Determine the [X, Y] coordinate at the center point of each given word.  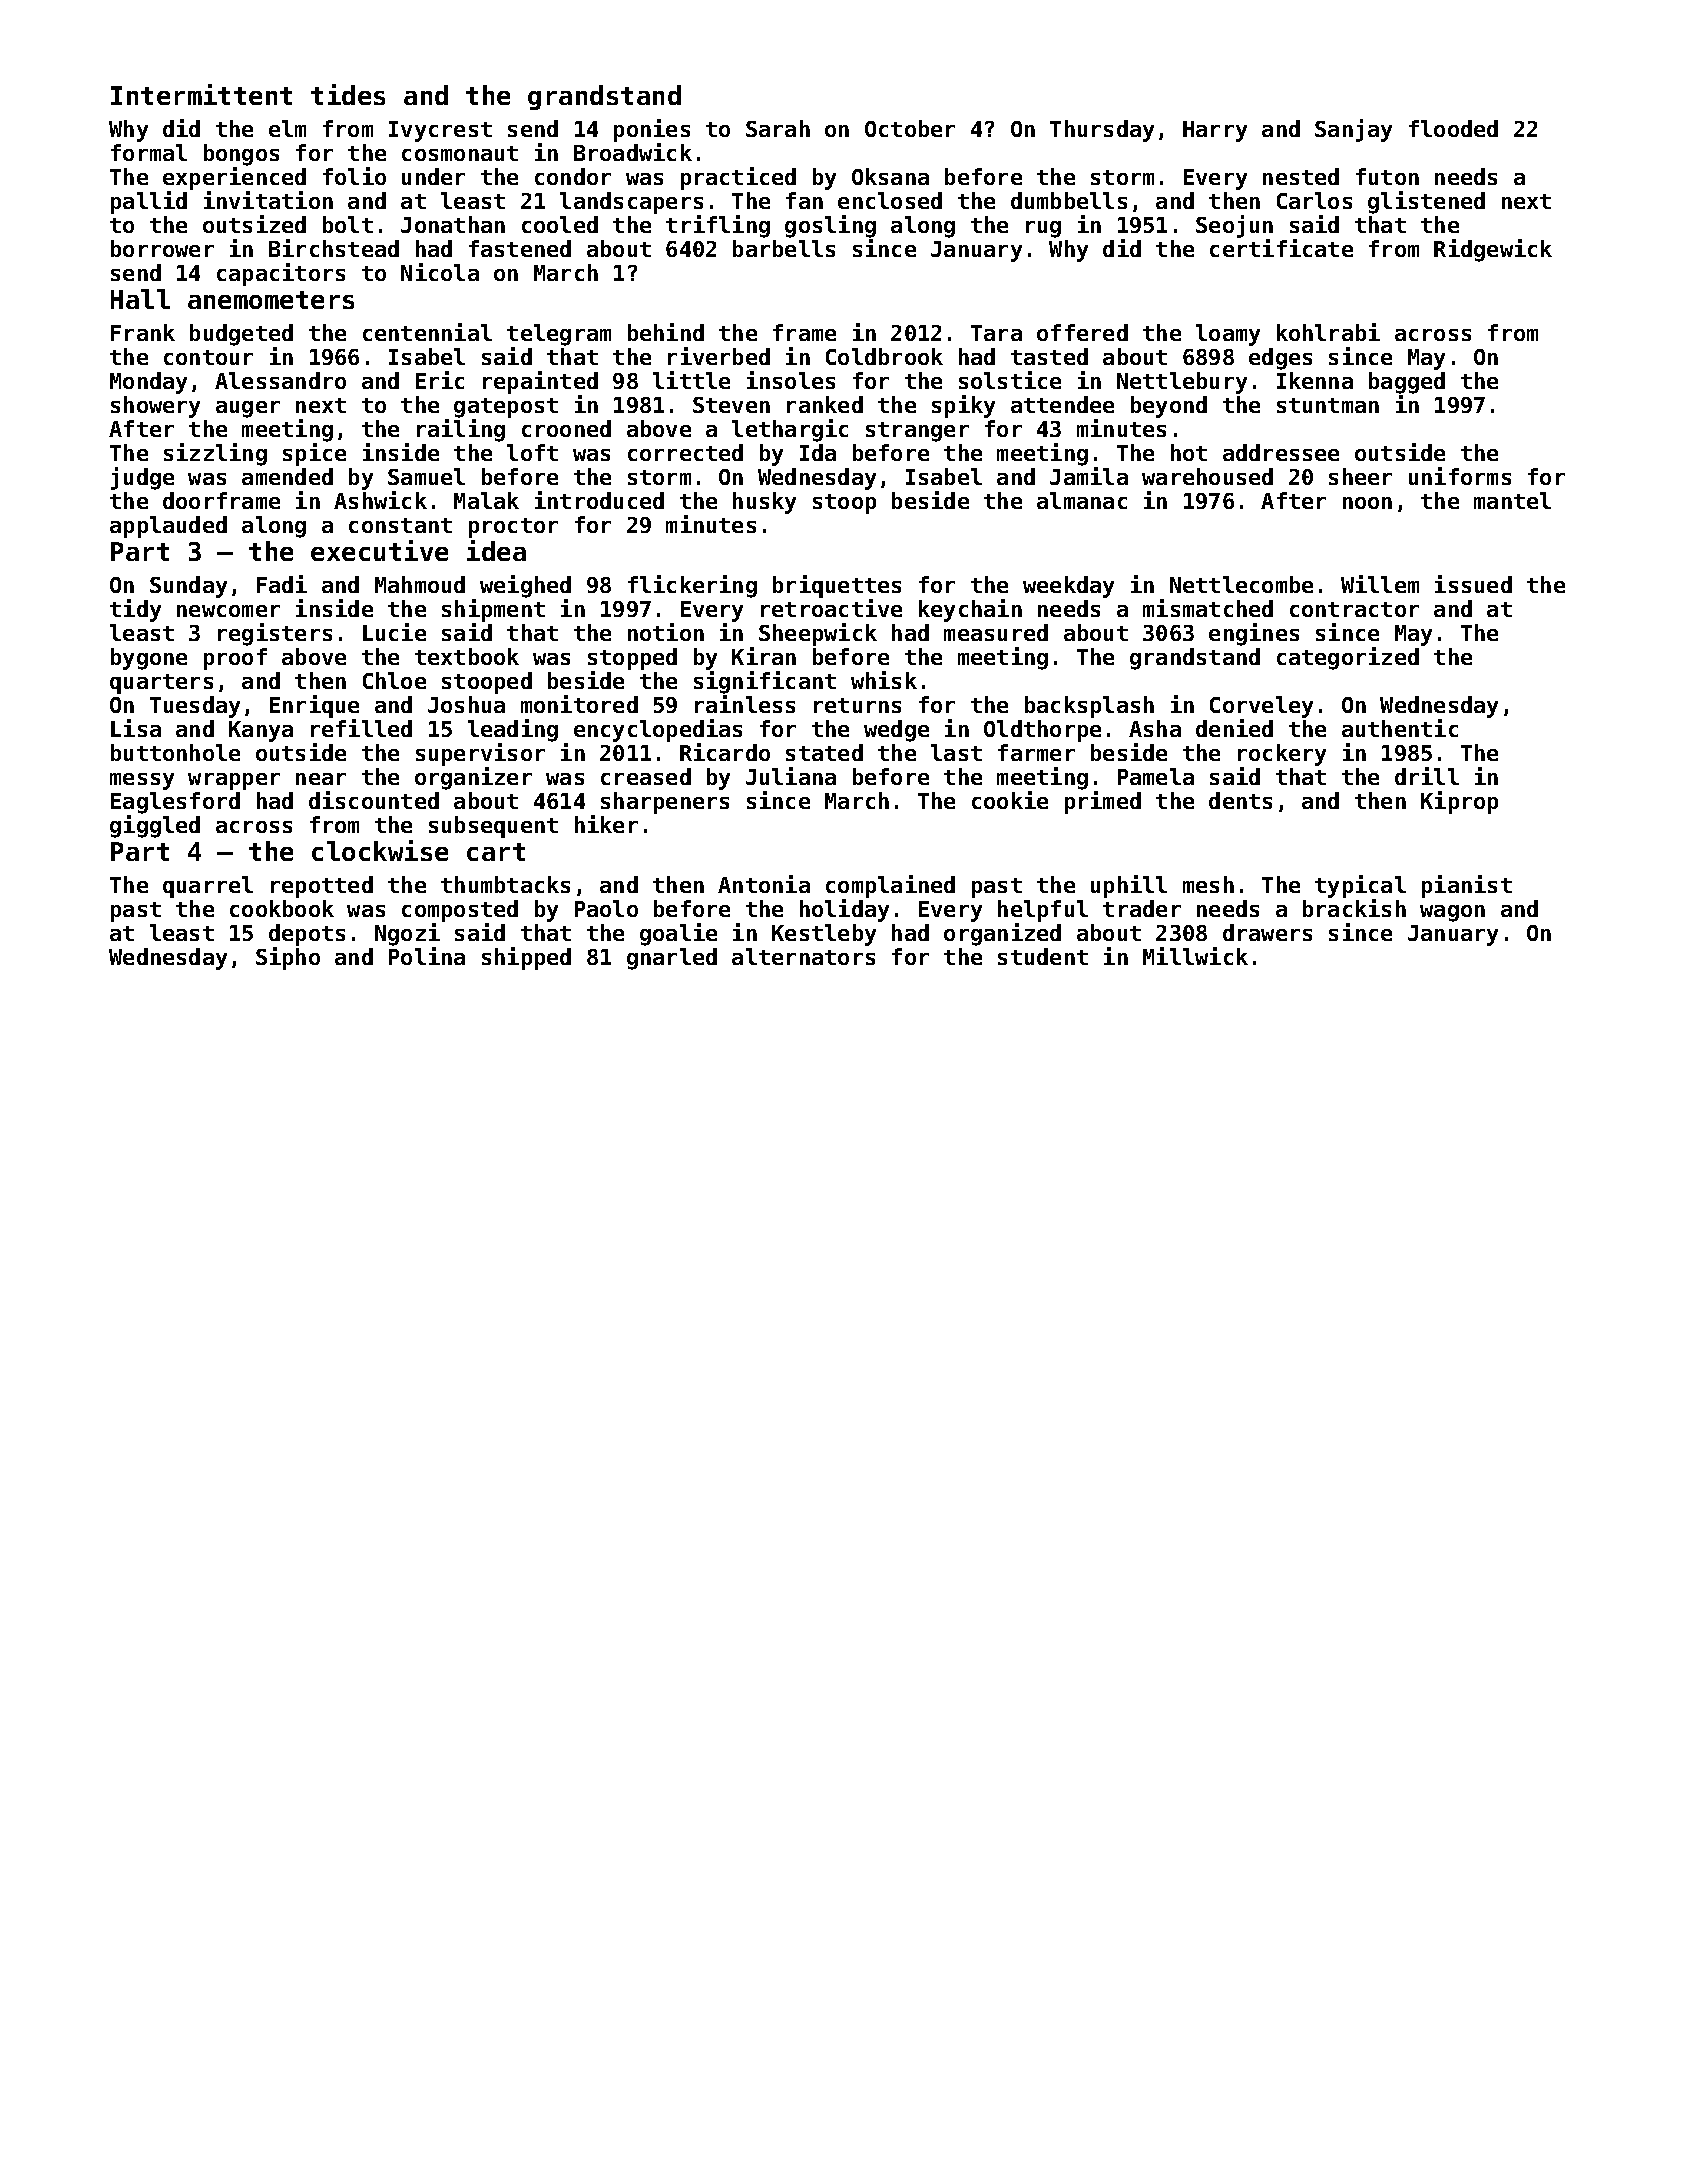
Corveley [1261, 707]
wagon [1452, 913]
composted [460, 911]
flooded [1453, 128]
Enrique [314, 706]
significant [765, 682]
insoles [791, 380]
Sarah [778, 128]
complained [890, 886]
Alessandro [280, 380]
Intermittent [201, 94]
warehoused [1207, 476]
